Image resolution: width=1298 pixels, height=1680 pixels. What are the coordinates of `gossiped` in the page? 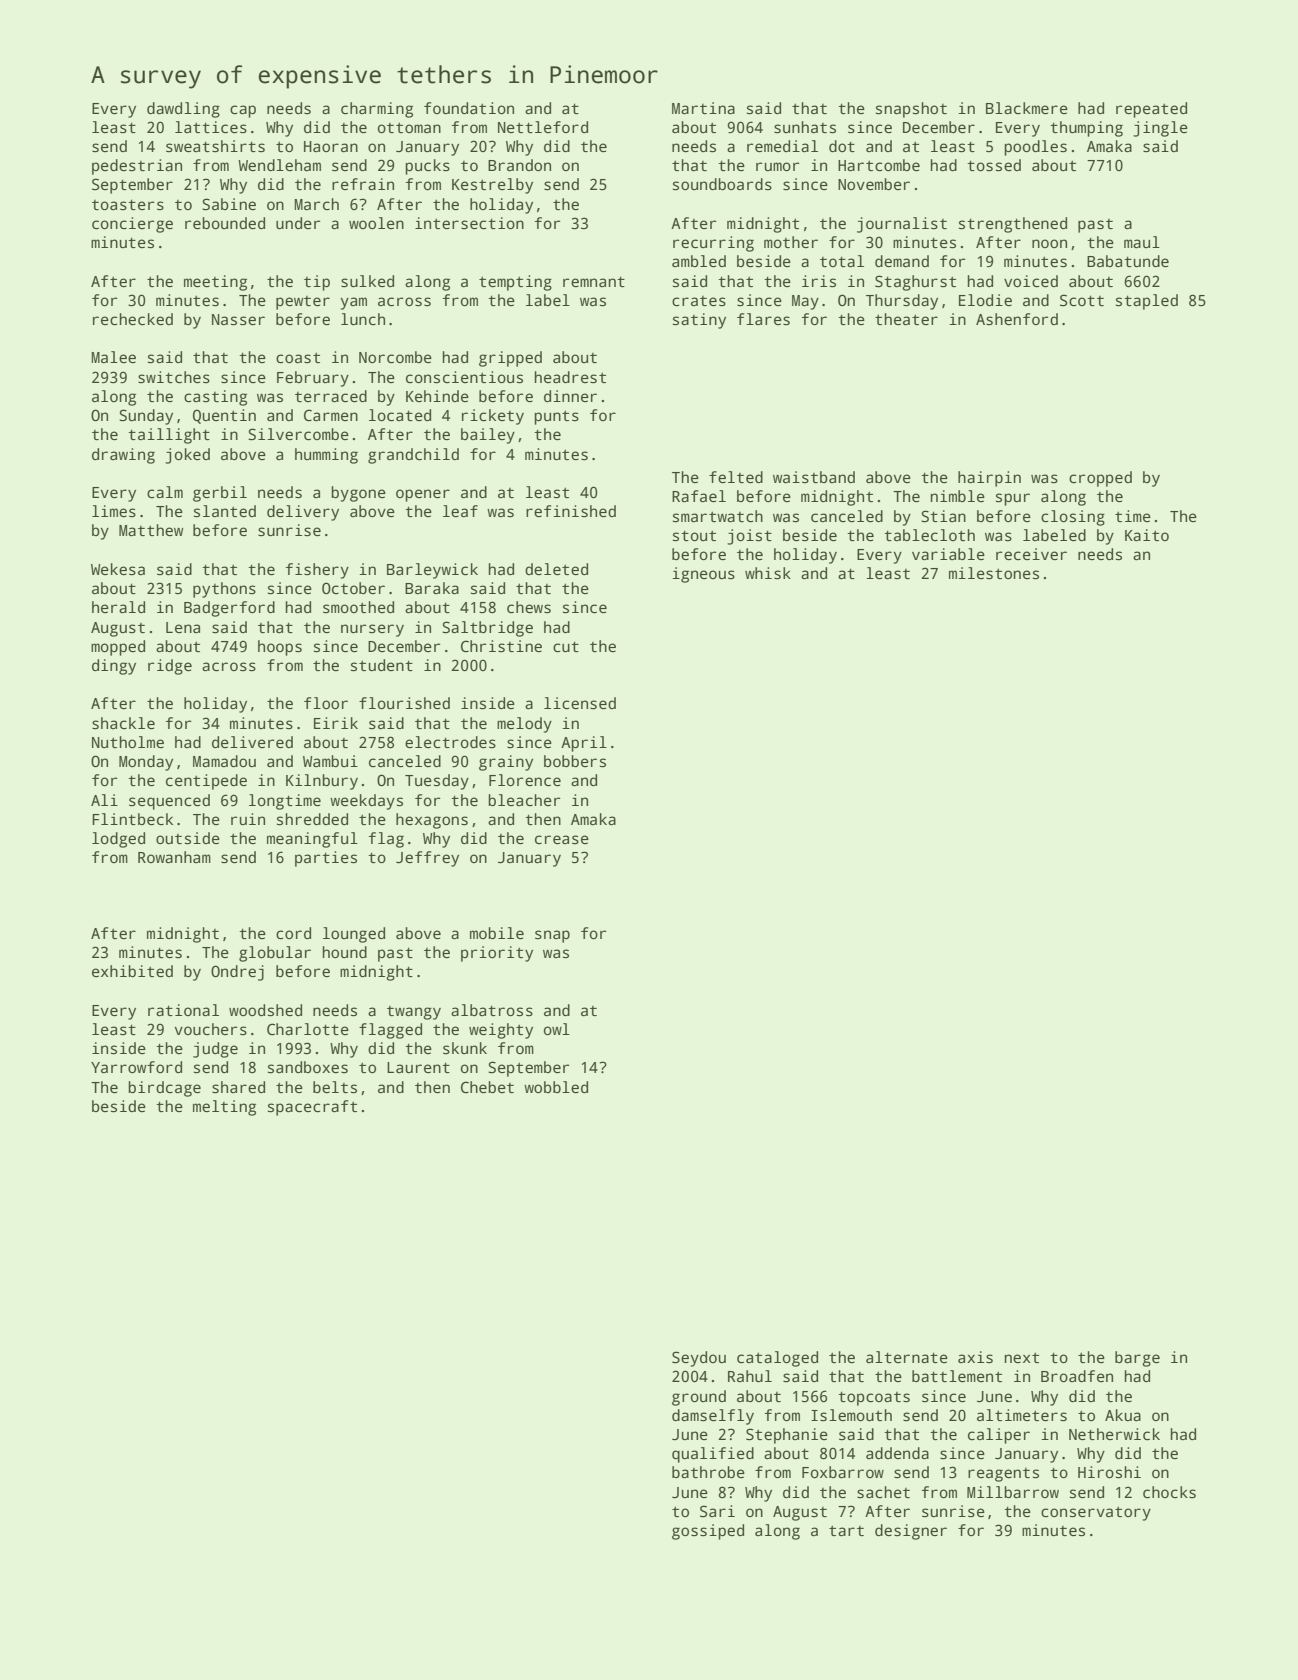 It's located at (708, 1532).
